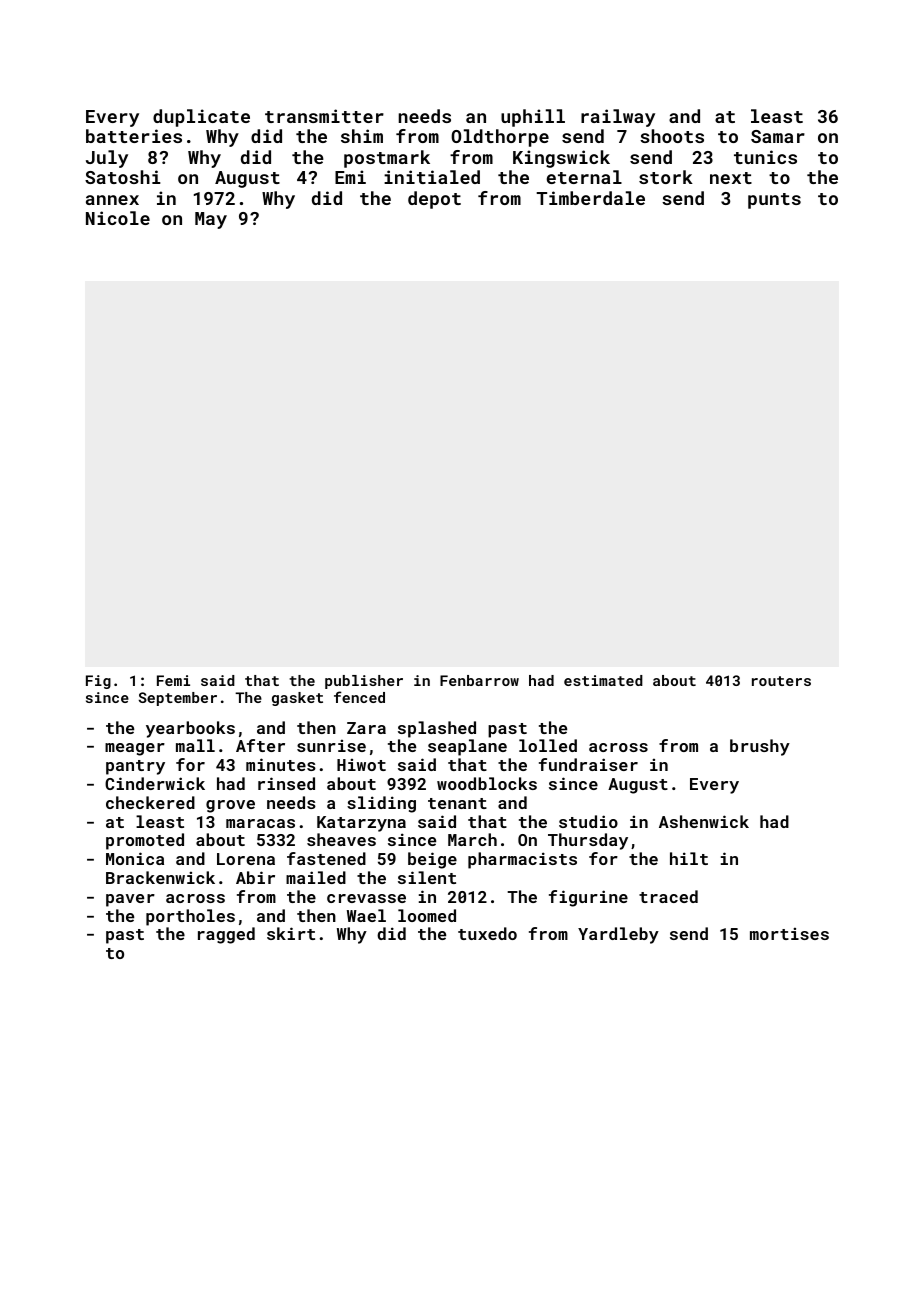 Image resolution: width=924 pixels, height=1308 pixels. What do you see at coordinates (781, 681) in the screenshot?
I see `routers` at bounding box center [781, 681].
